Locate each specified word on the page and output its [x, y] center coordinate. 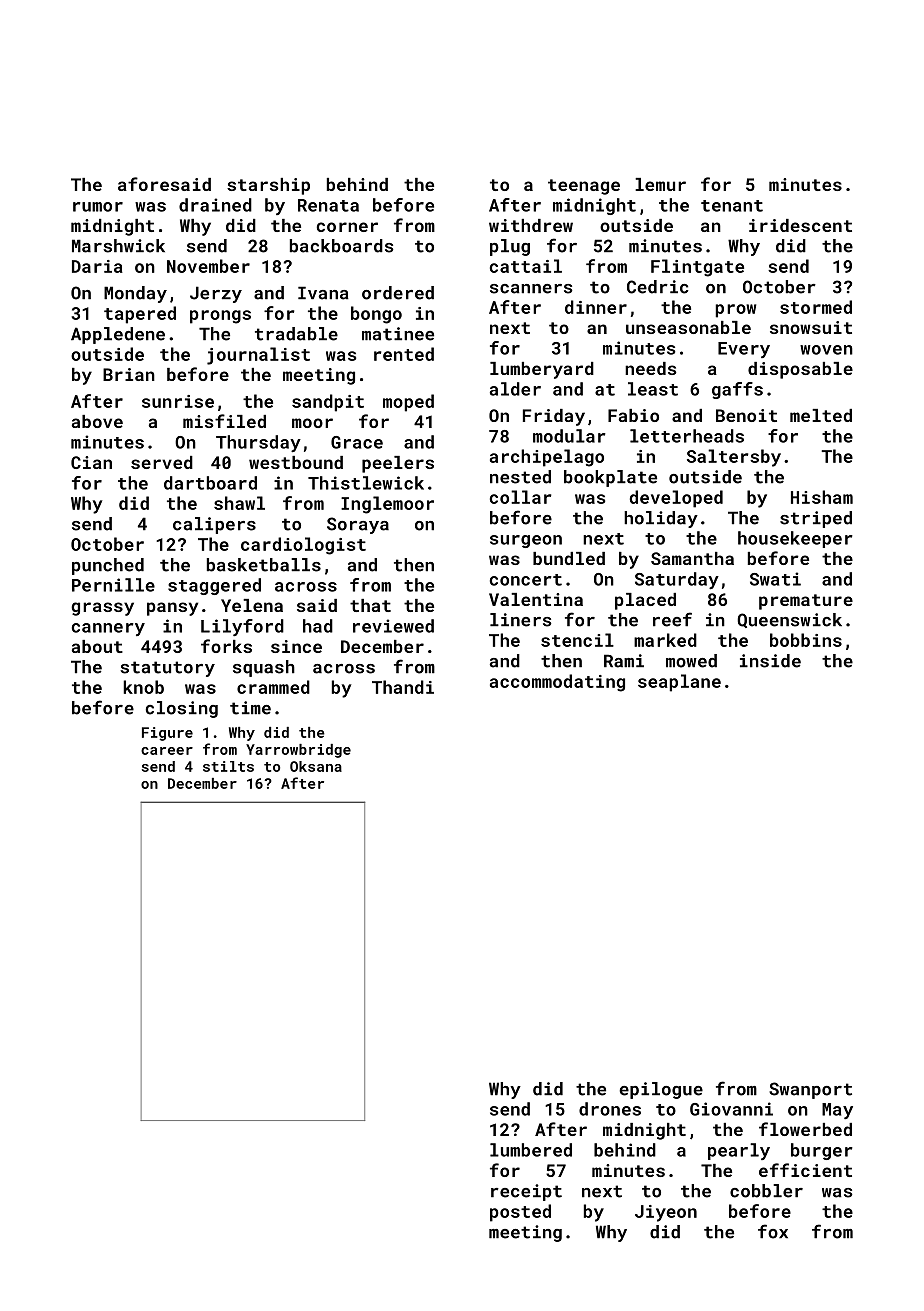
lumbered [531, 1150]
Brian [129, 374]
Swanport [810, 1090]
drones [610, 1109]
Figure [167, 734]
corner [347, 227]
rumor [98, 207]
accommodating [557, 683]
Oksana [316, 766]
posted [520, 1213]
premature [806, 602]
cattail [526, 266]
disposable [800, 370]
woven [826, 350]
